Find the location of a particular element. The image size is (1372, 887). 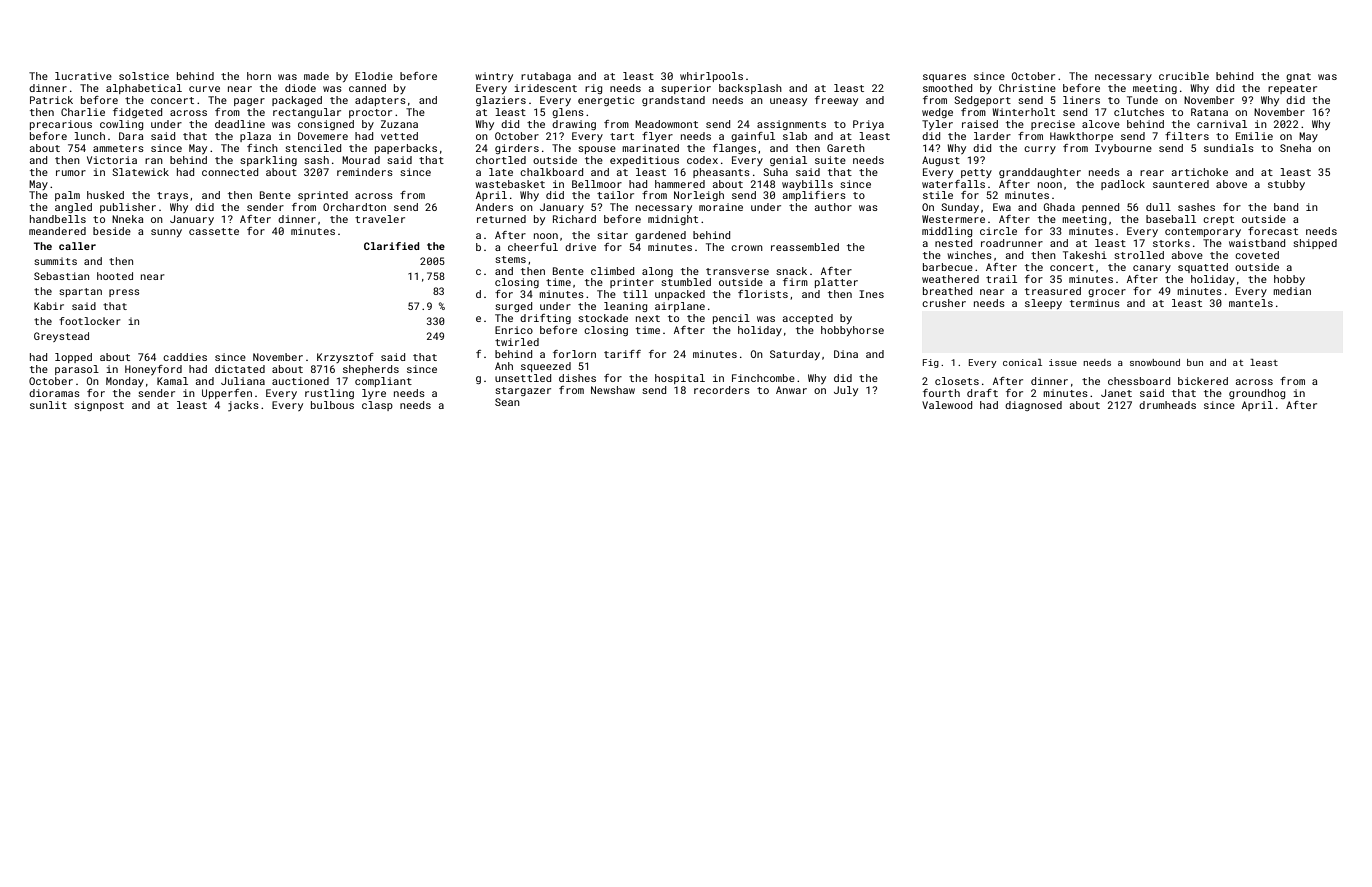

printer is located at coordinates (632, 283).
